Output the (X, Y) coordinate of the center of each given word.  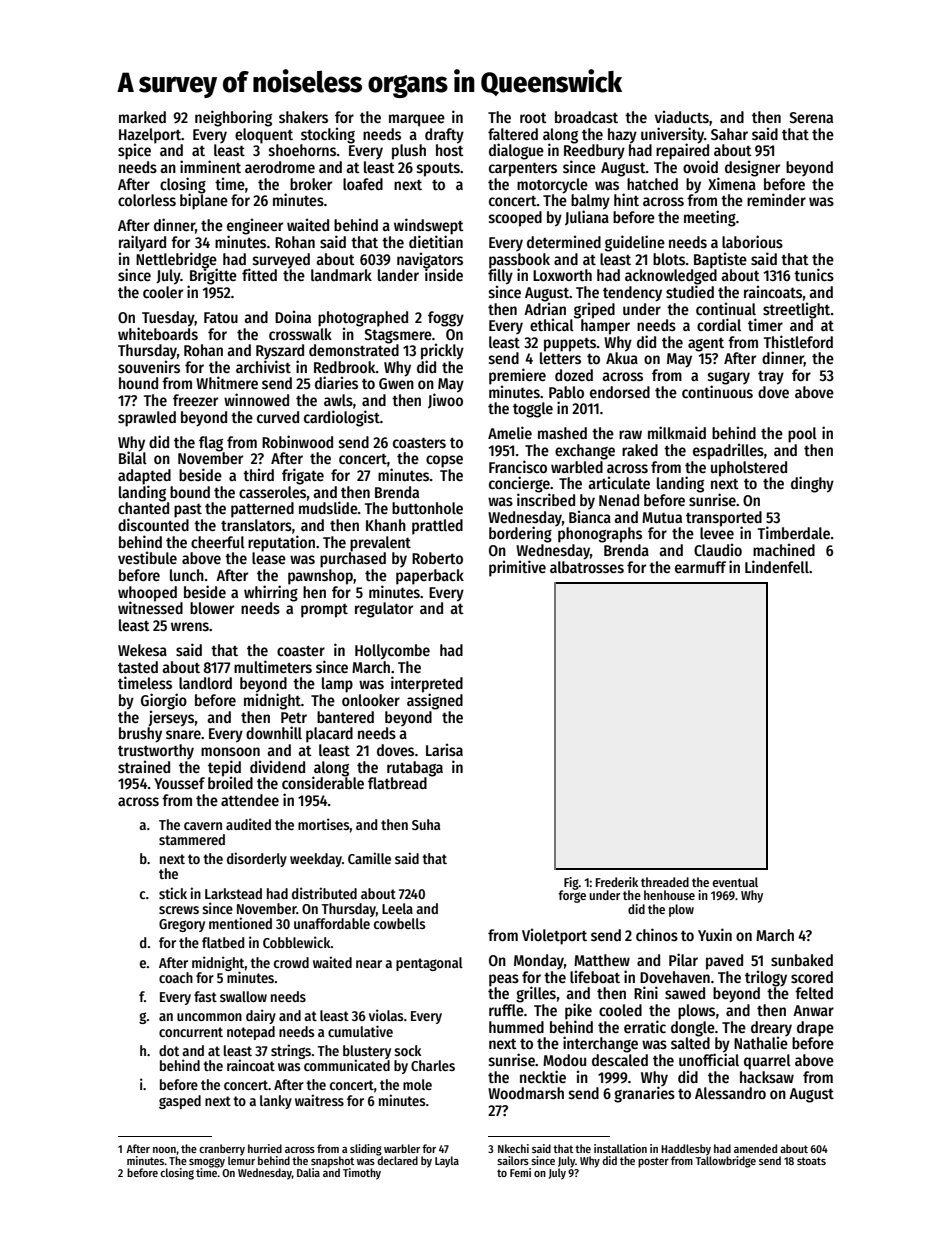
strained (144, 766)
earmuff (700, 567)
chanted (143, 508)
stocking (328, 135)
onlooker (371, 700)
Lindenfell (777, 566)
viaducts (682, 117)
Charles (433, 1065)
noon (164, 1150)
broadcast (586, 117)
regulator (384, 610)
